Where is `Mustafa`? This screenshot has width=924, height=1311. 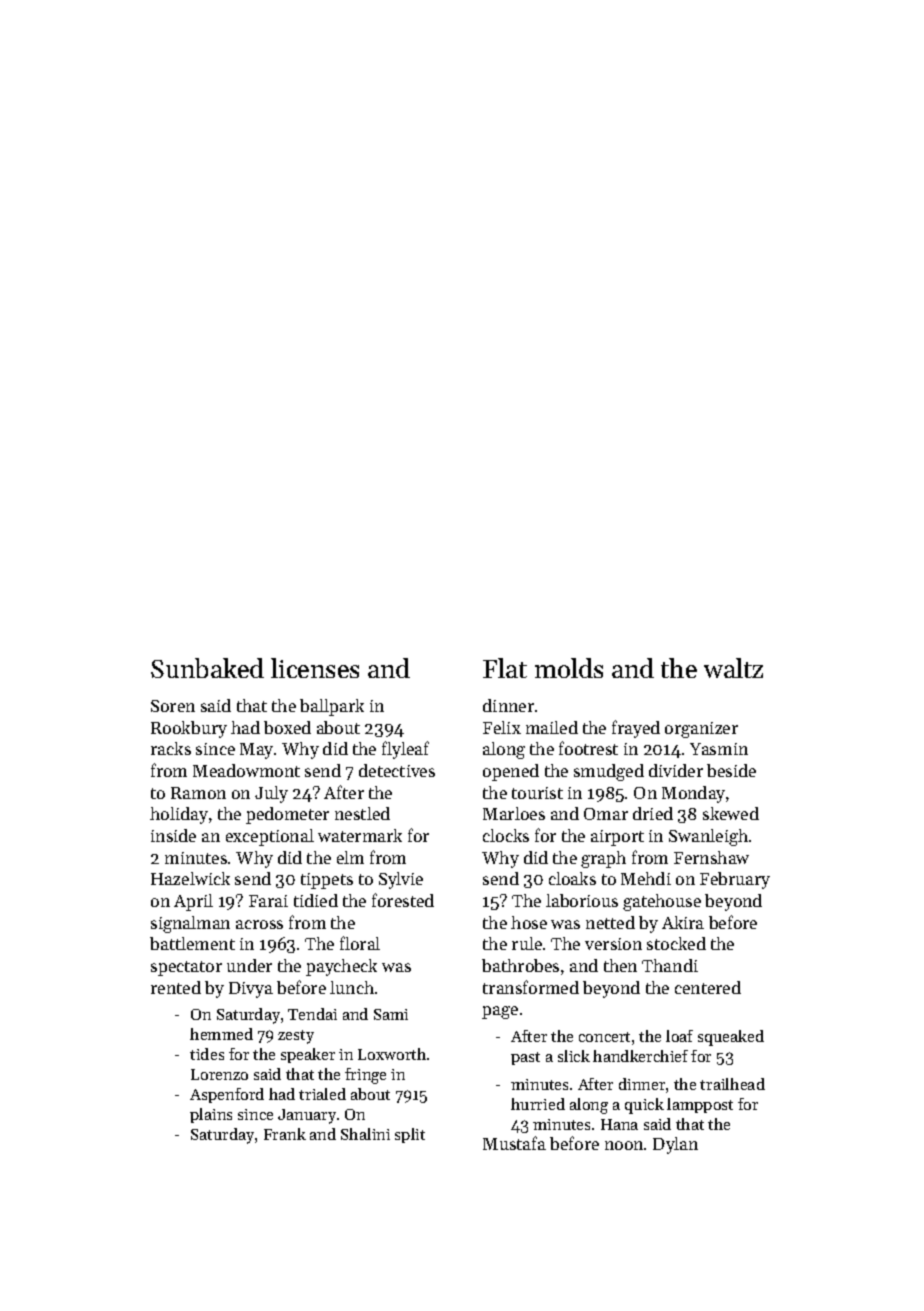
Mustafa is located at coordinates (514, 1143).
